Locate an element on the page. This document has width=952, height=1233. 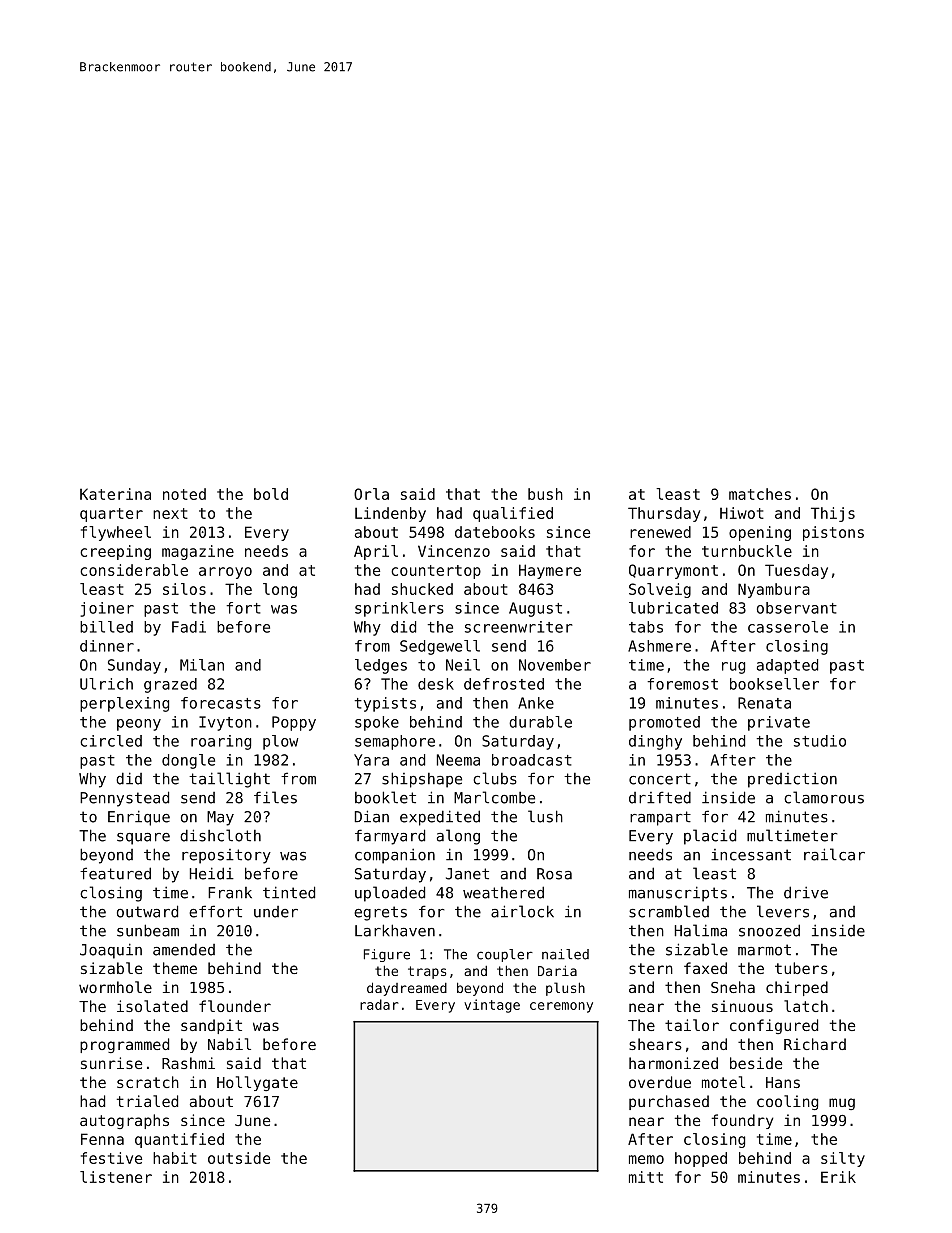
Fadi is located at coordinates (189, 627).
